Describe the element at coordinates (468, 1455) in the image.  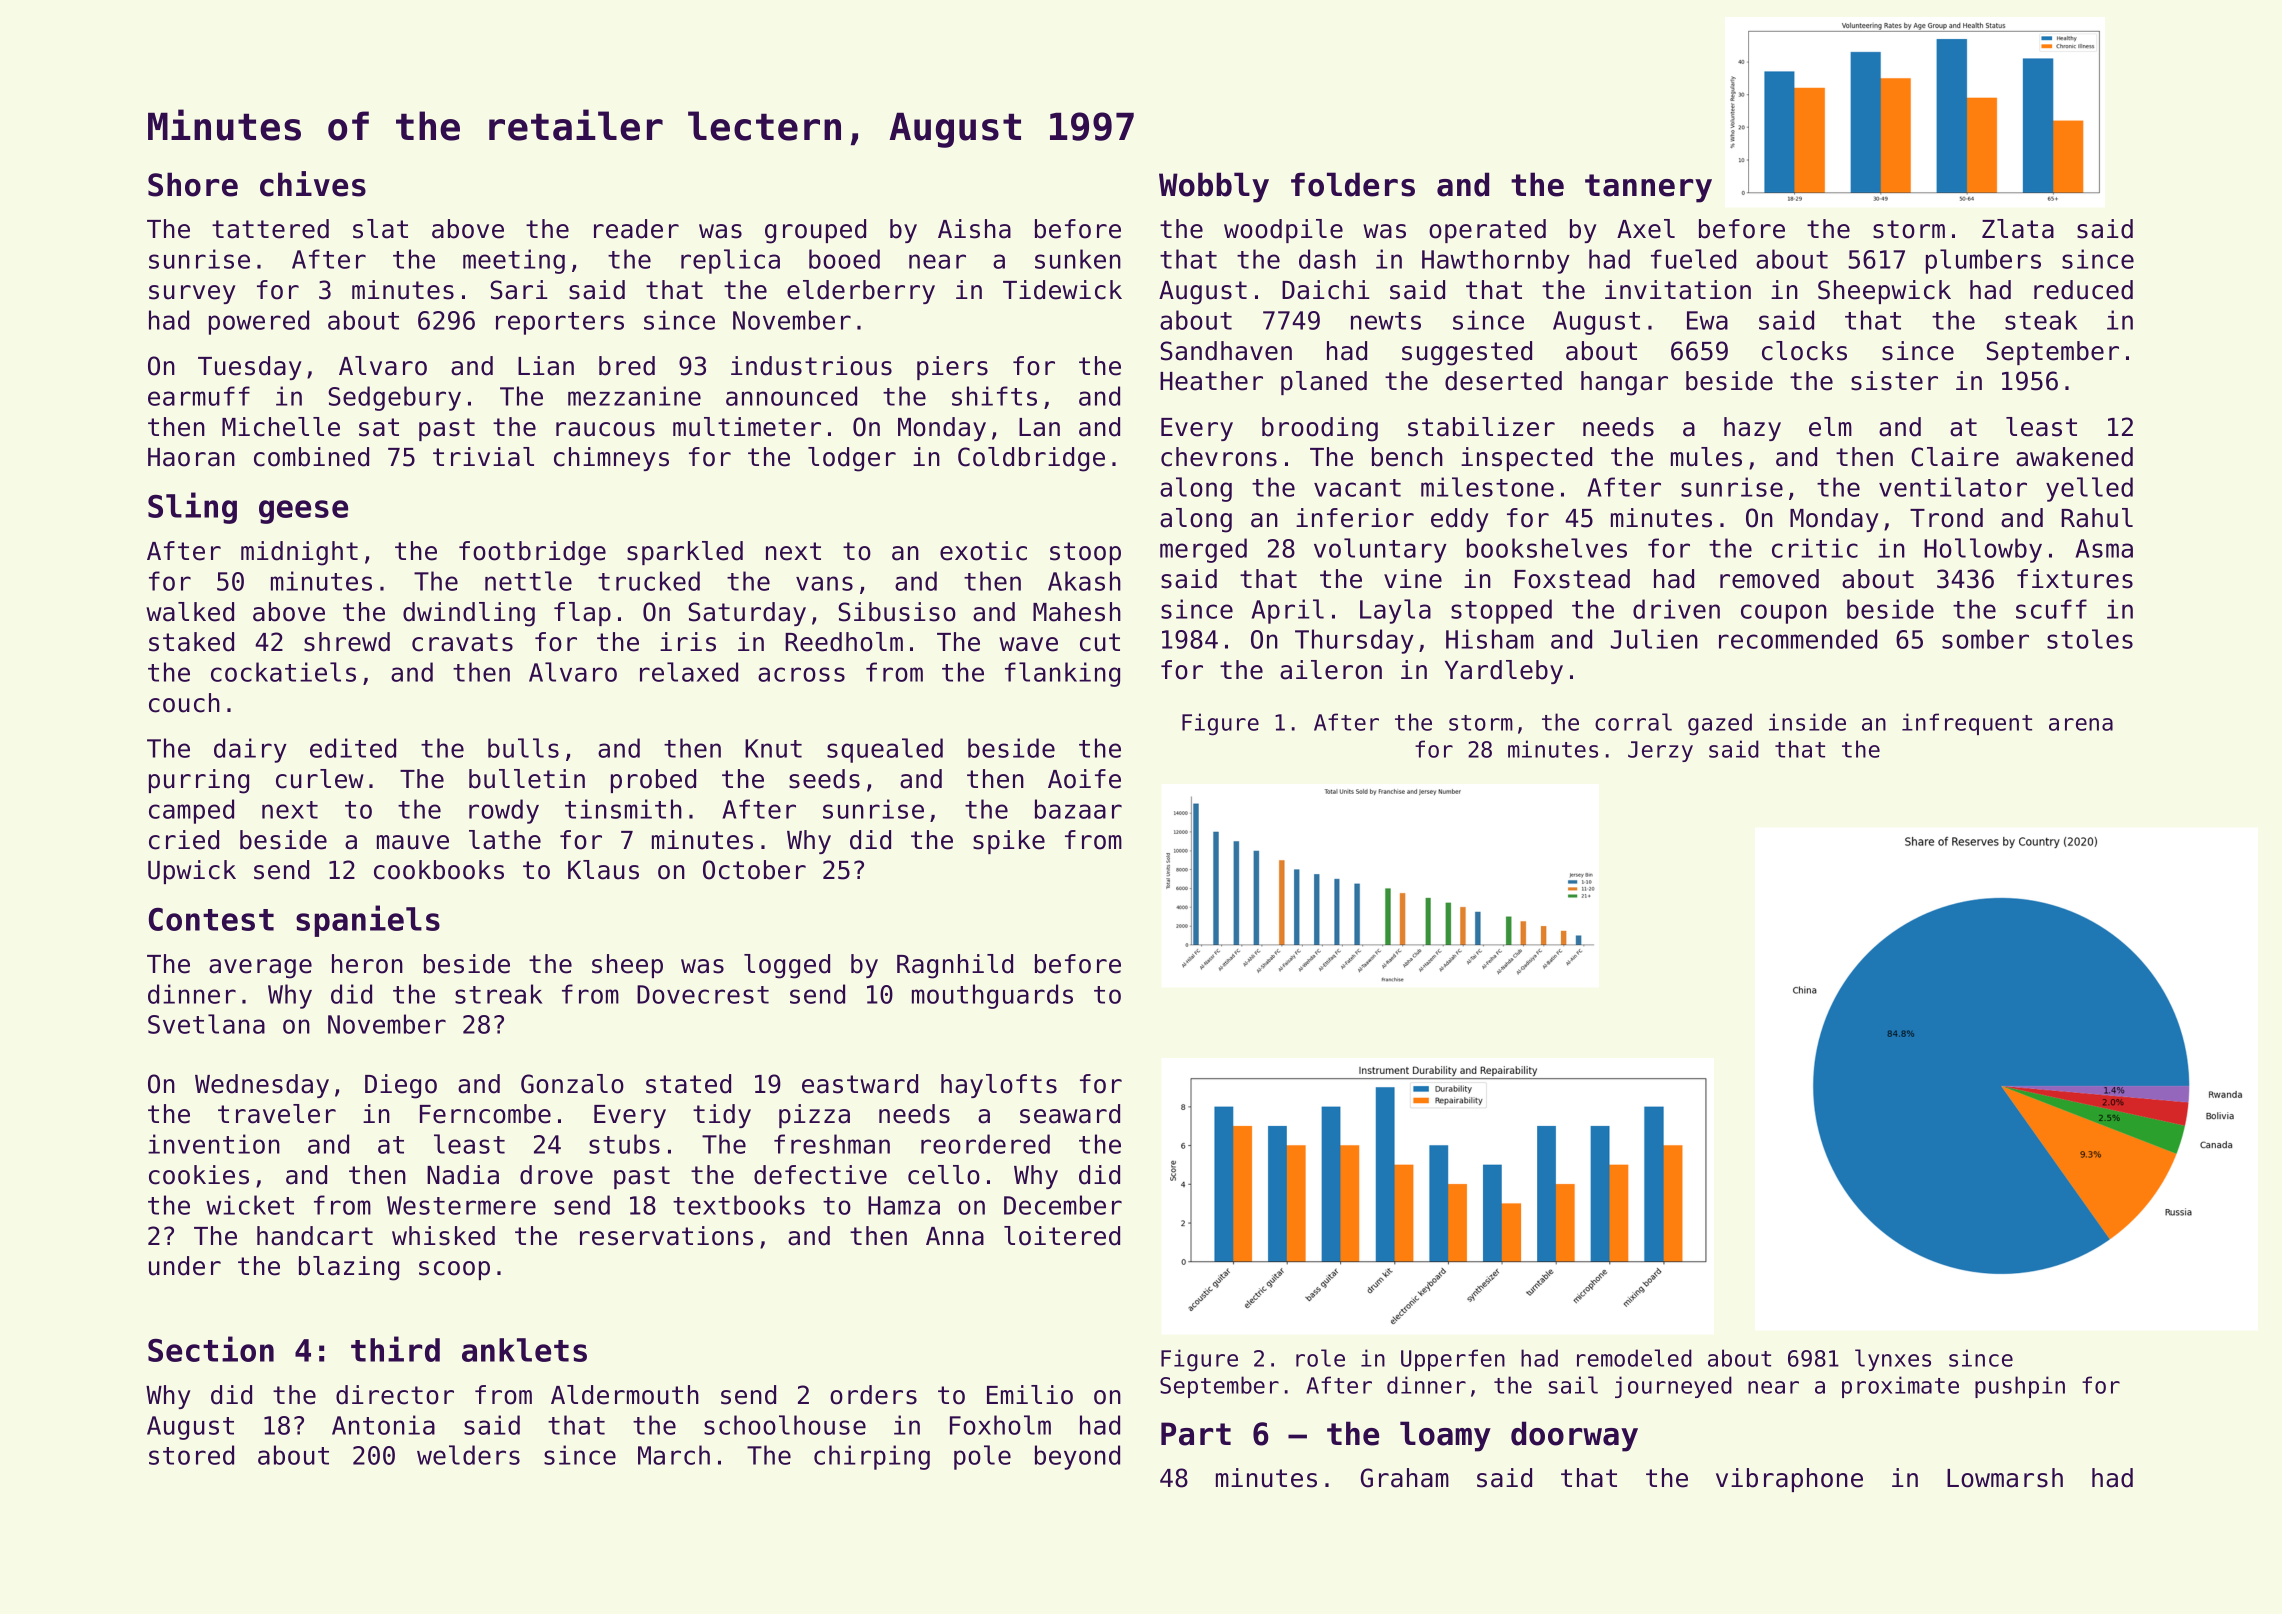
I see `welders` at that location.
